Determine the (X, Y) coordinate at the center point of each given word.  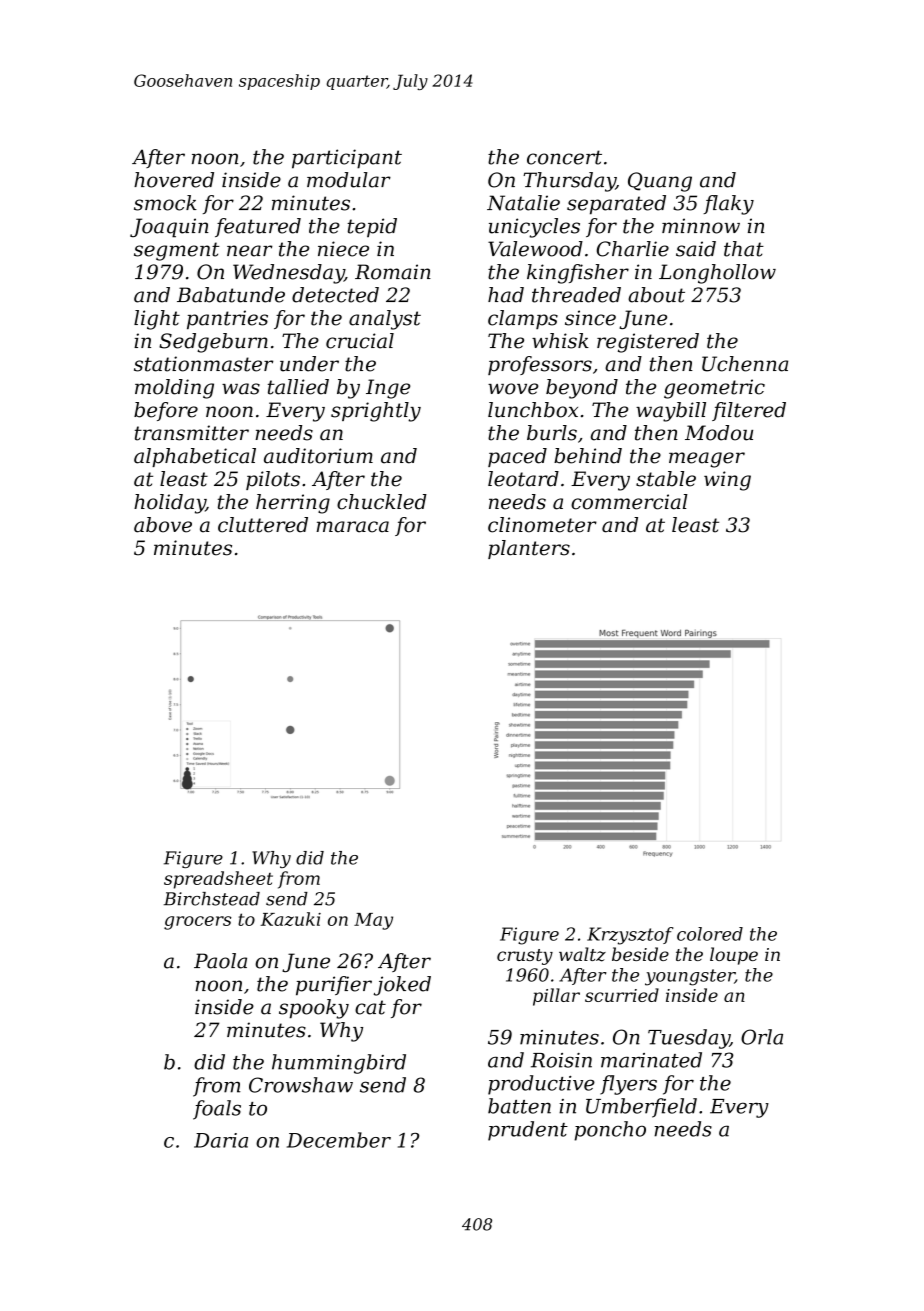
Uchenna (745, 364)
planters (529, 549)
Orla (762, 1037)
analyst (385, 320)
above (163, 525)
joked (402, 986)
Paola (220, 961)
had (506, 295)
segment (177, 251)
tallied (298, 387)
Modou (719, 433)
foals (217, 1110)
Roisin (561, 1060)
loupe (734, 956)
